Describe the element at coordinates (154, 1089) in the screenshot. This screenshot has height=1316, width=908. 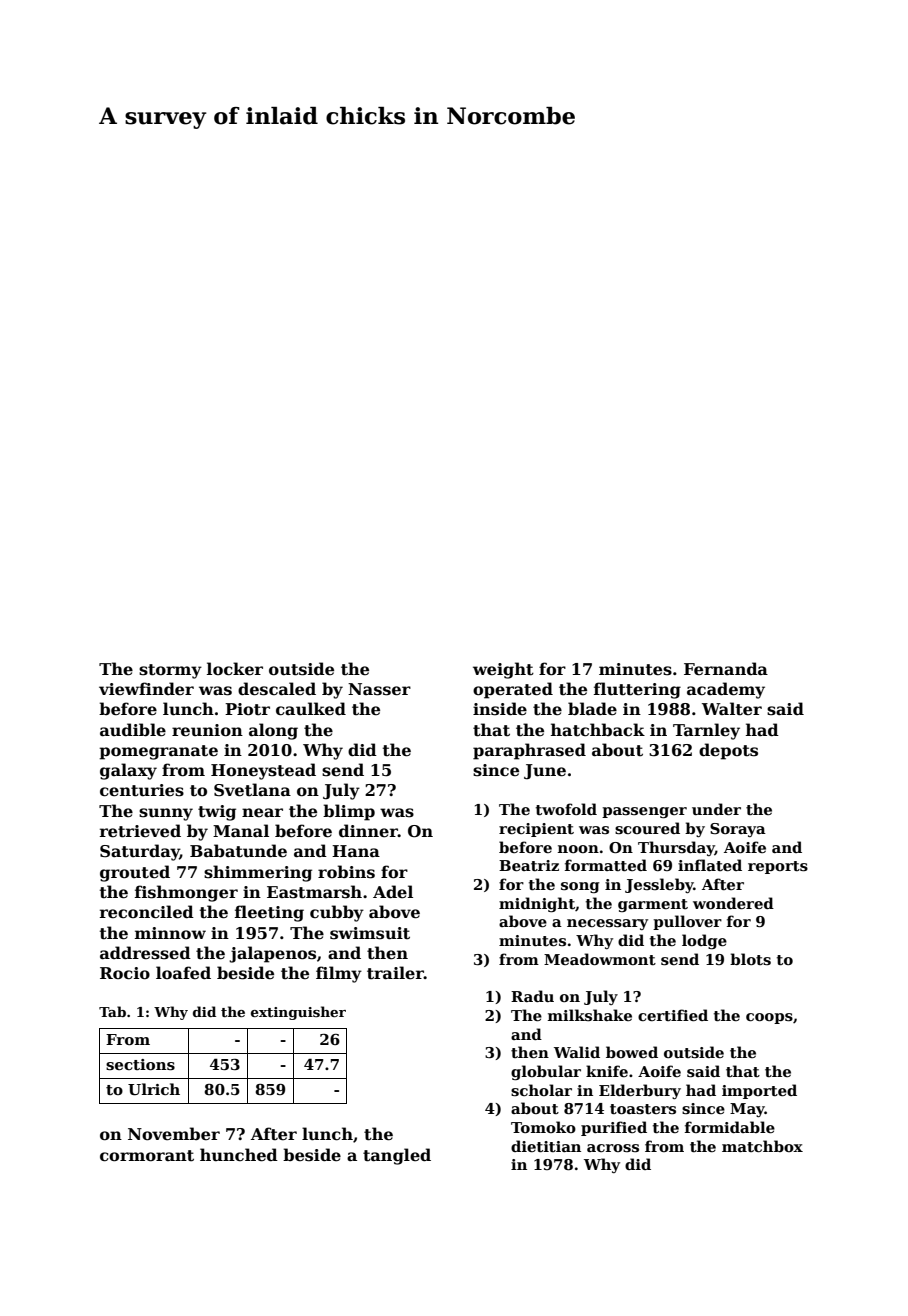
I see `Ulrich` at that location.
